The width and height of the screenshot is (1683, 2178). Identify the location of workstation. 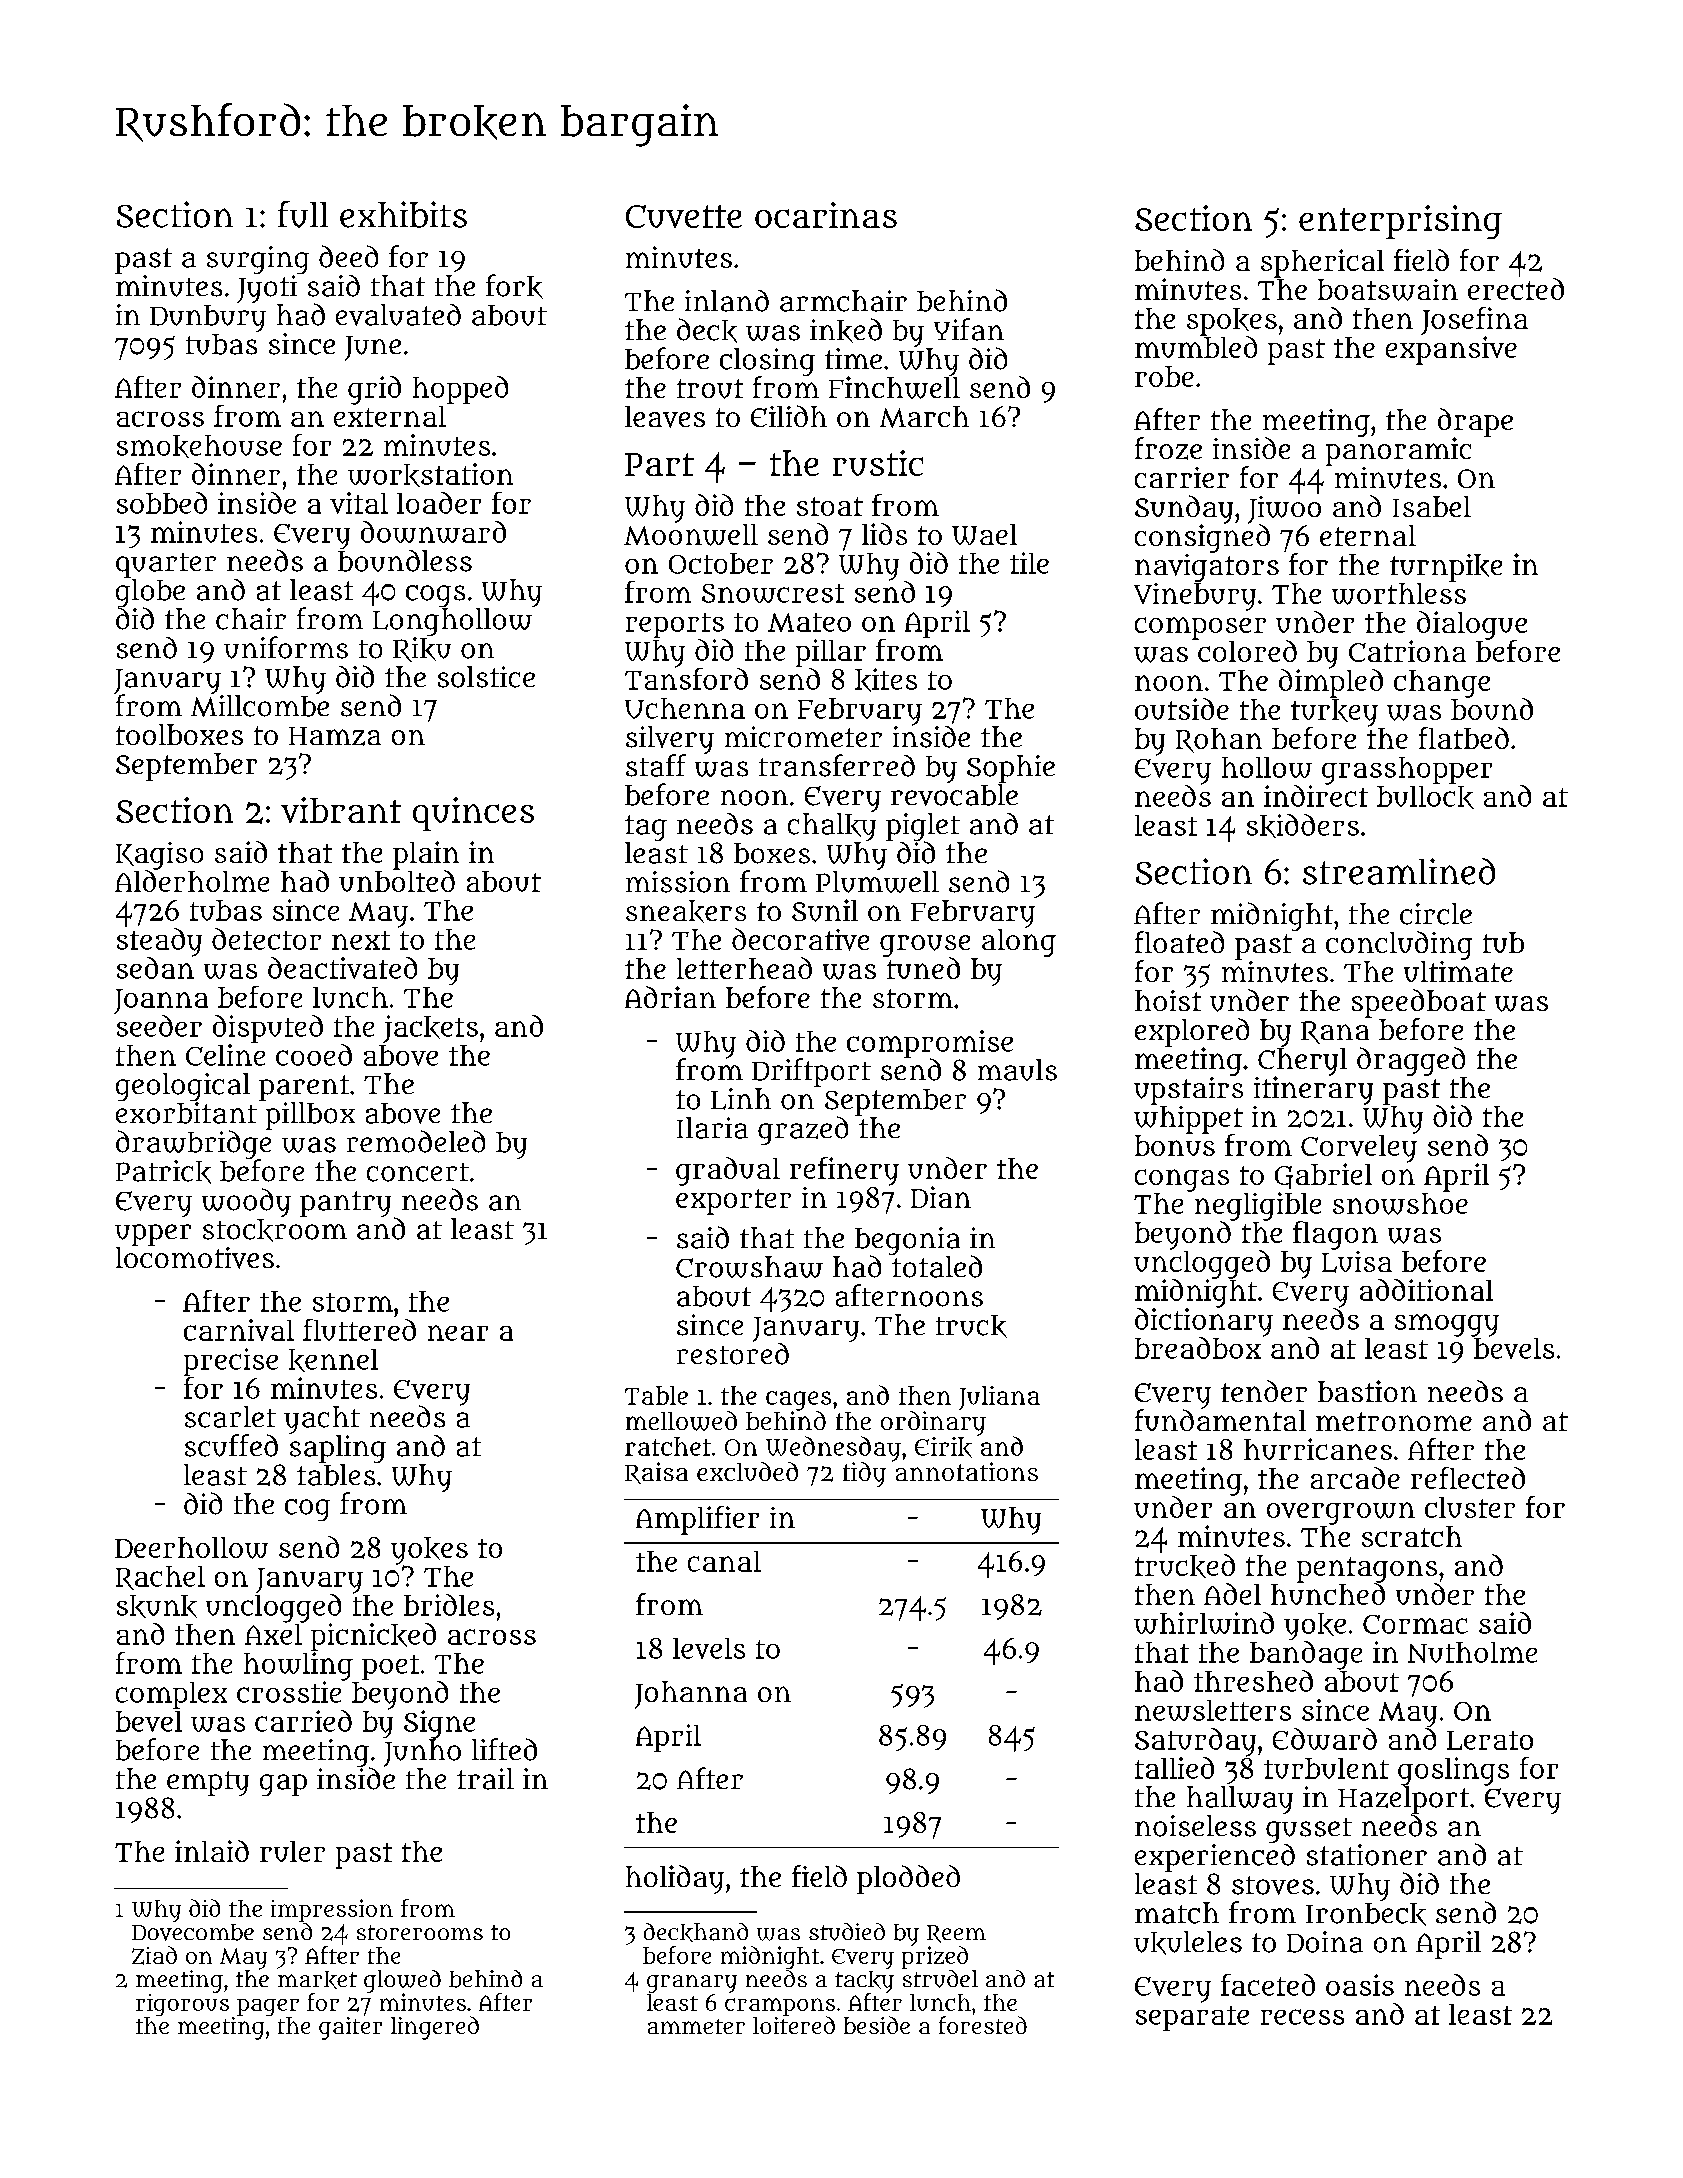
(430, 475).
